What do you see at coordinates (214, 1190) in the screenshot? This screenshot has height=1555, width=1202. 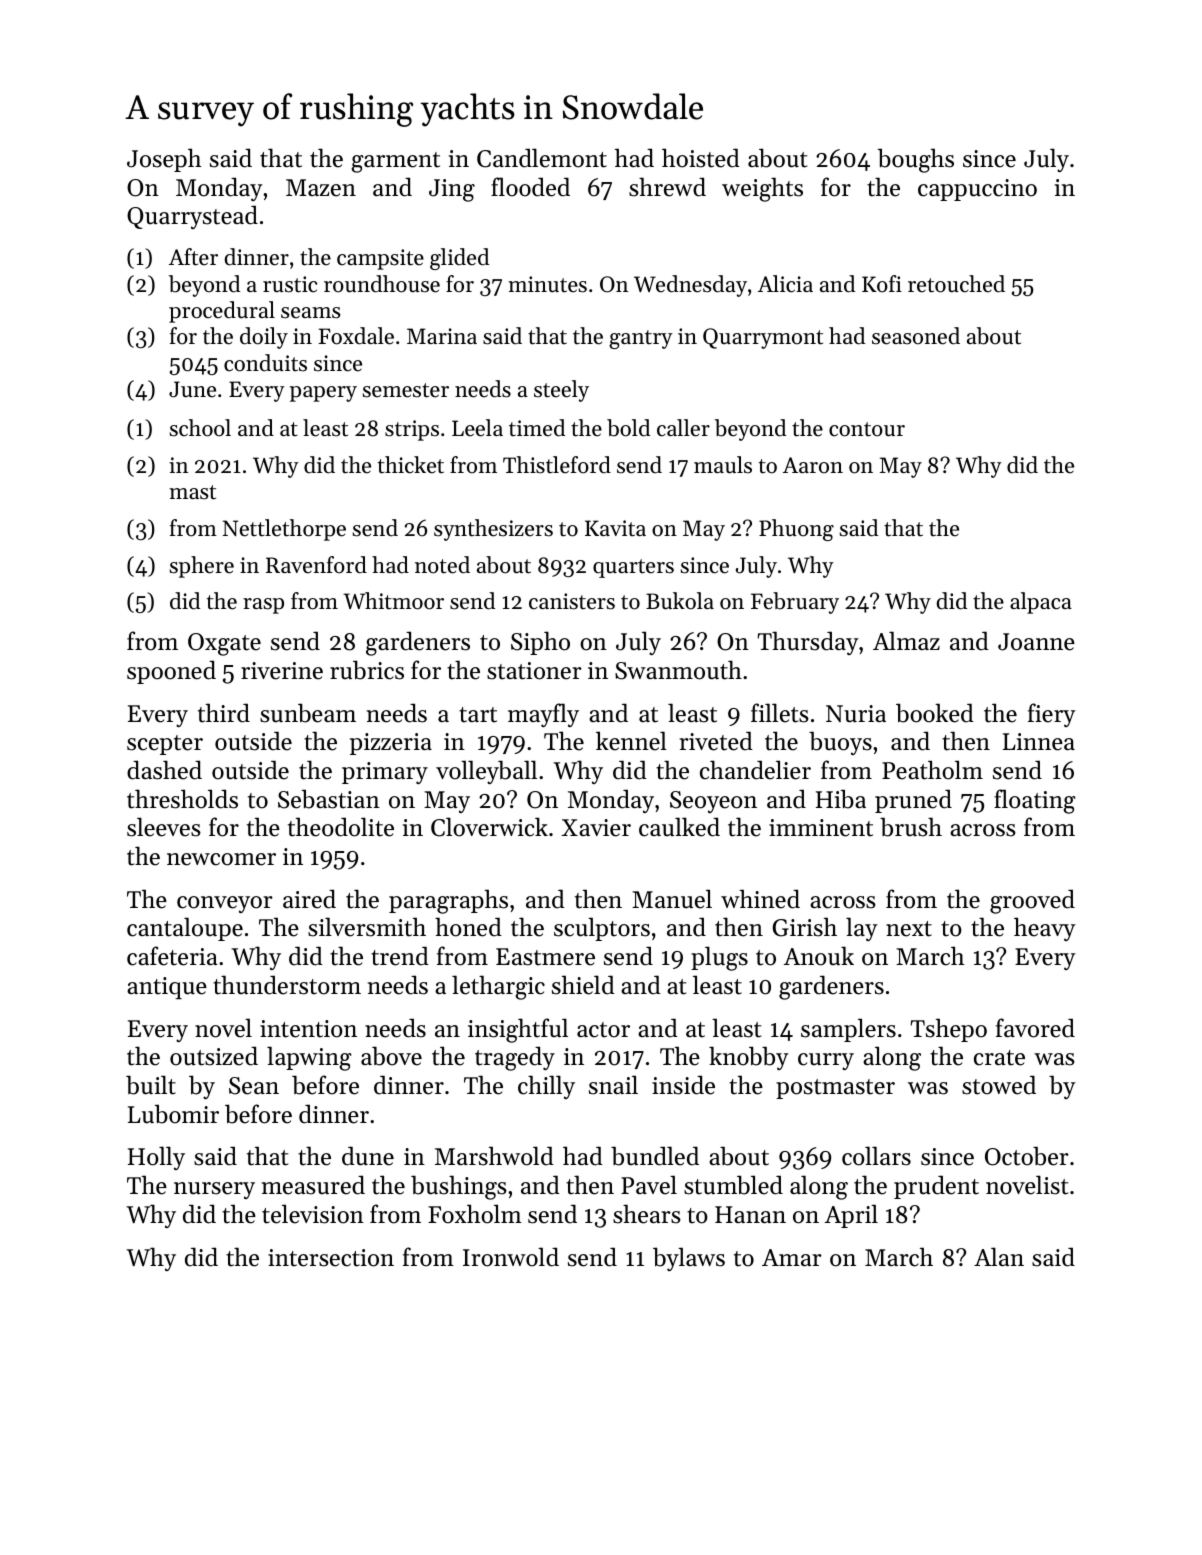 I see `nursery` at bounding box center [214, 1190].
